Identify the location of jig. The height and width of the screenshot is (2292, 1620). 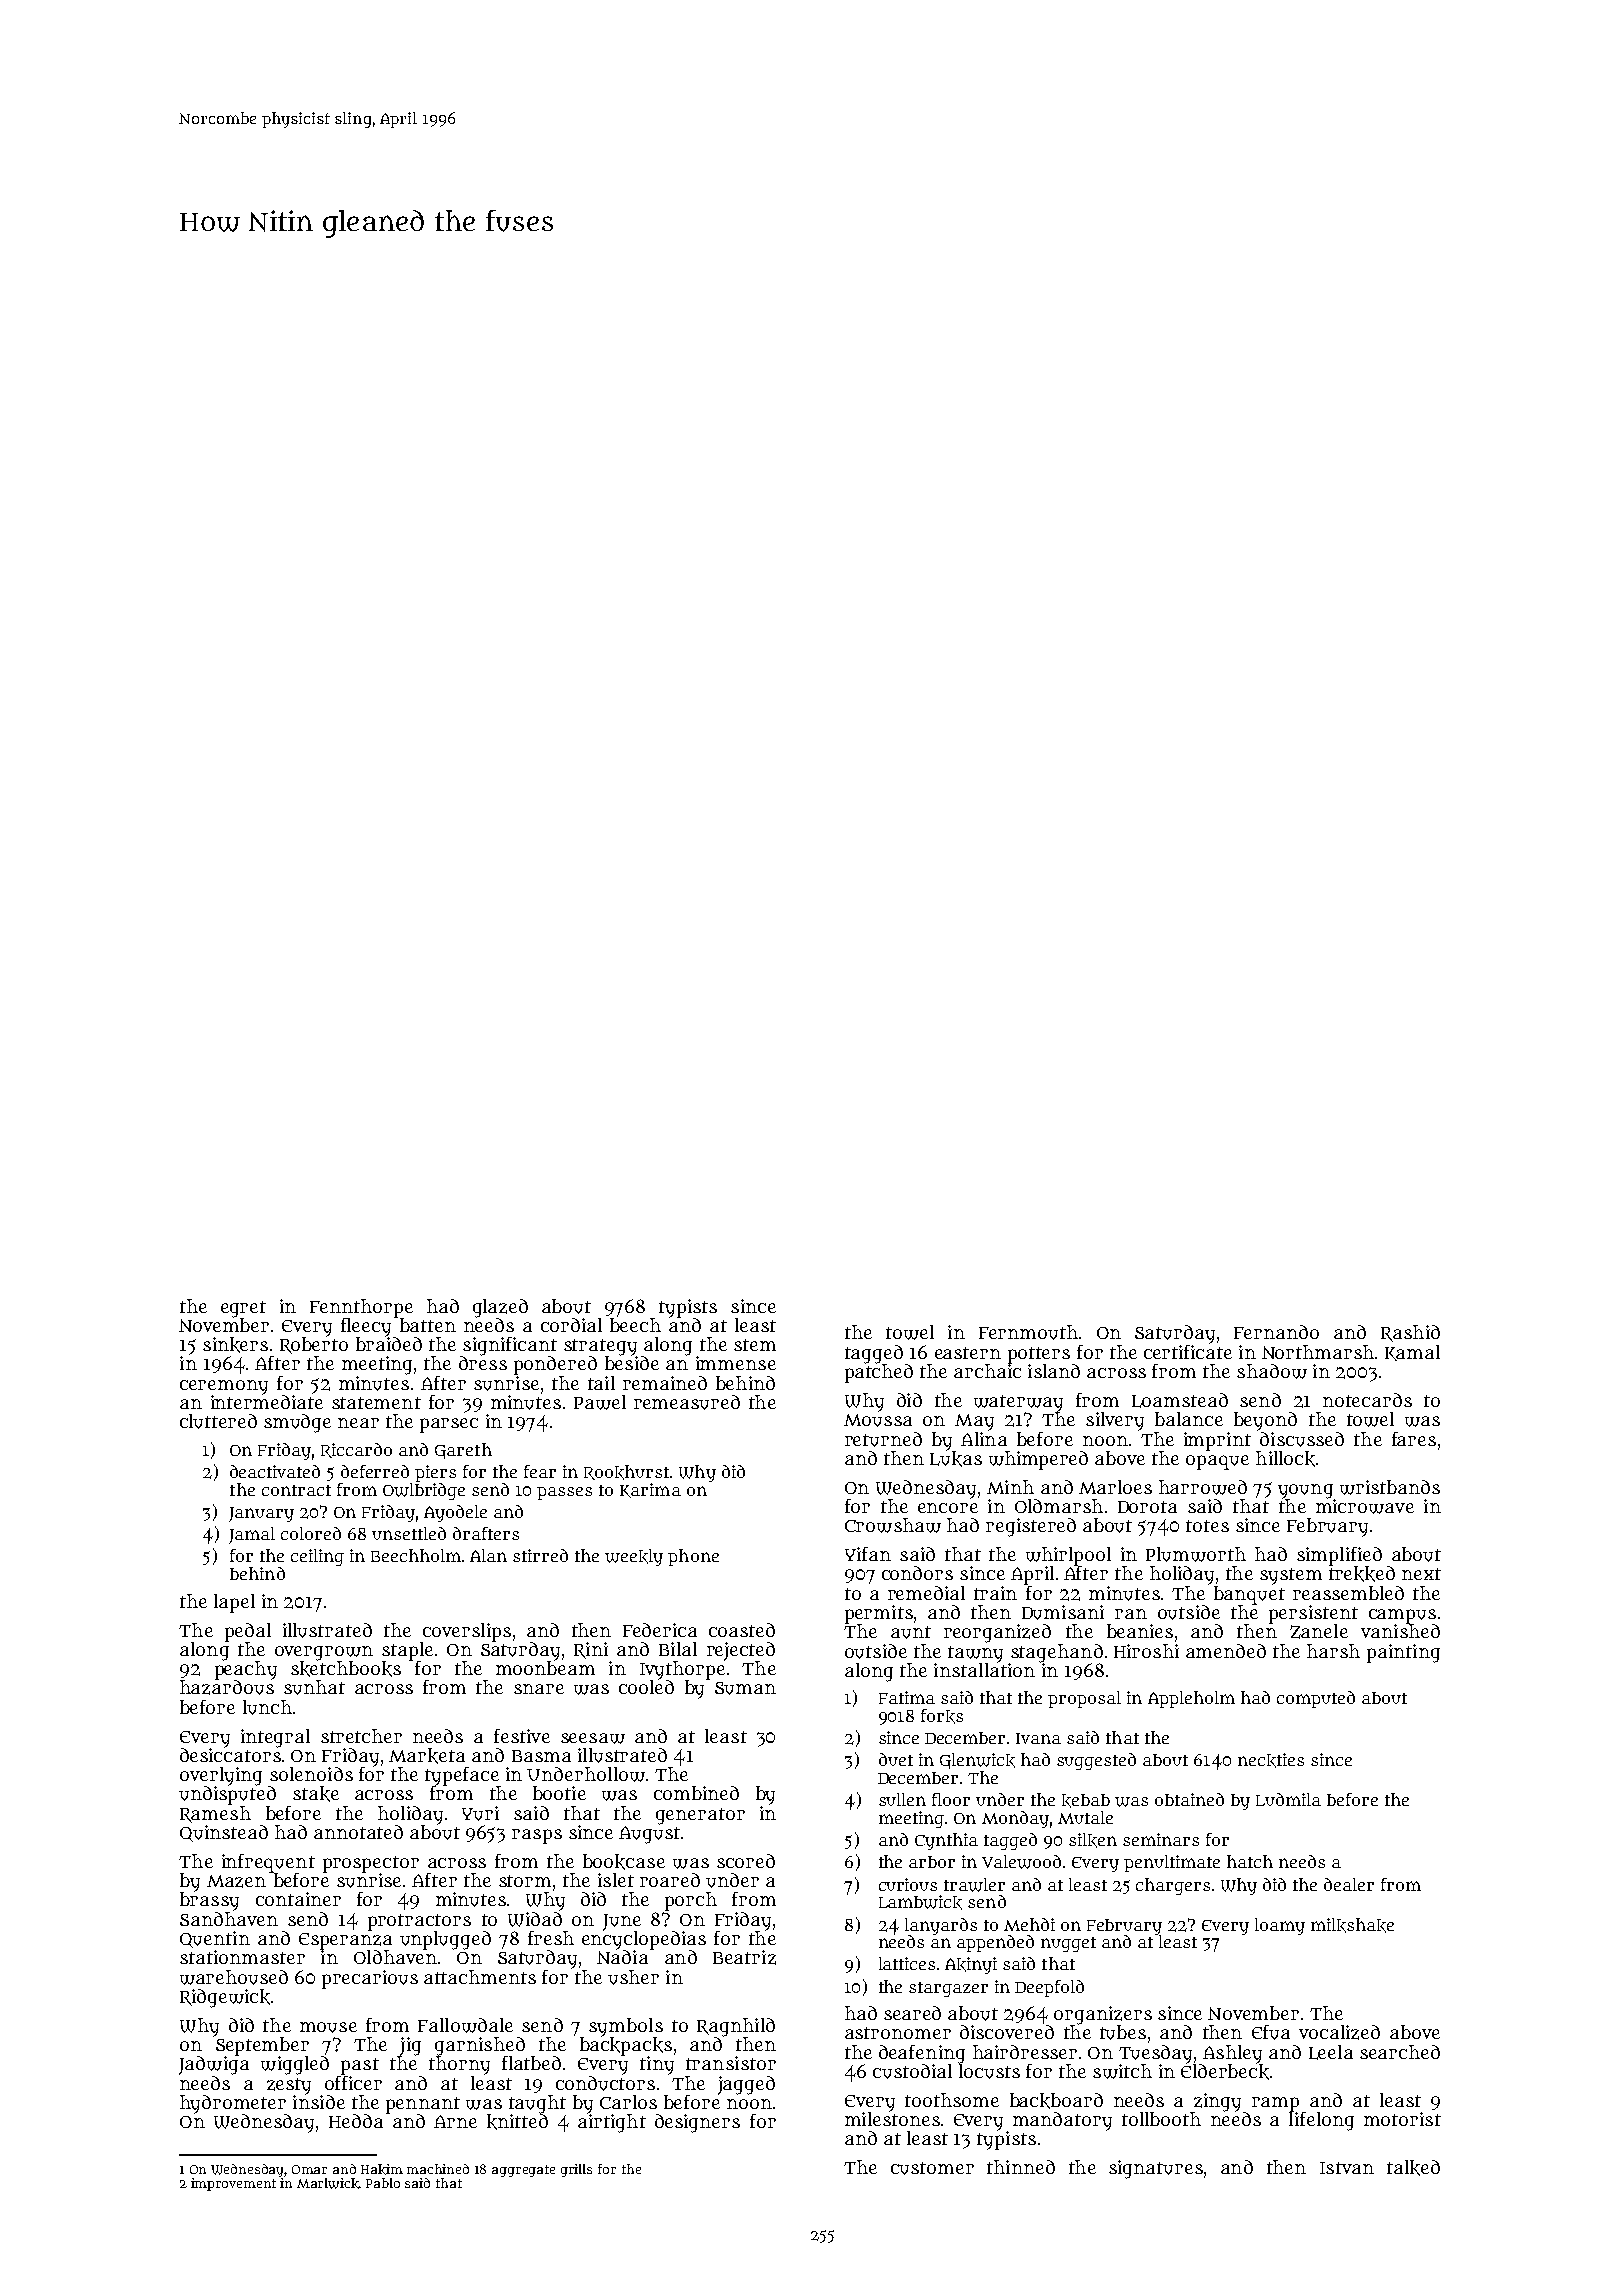
(410, 2046).
